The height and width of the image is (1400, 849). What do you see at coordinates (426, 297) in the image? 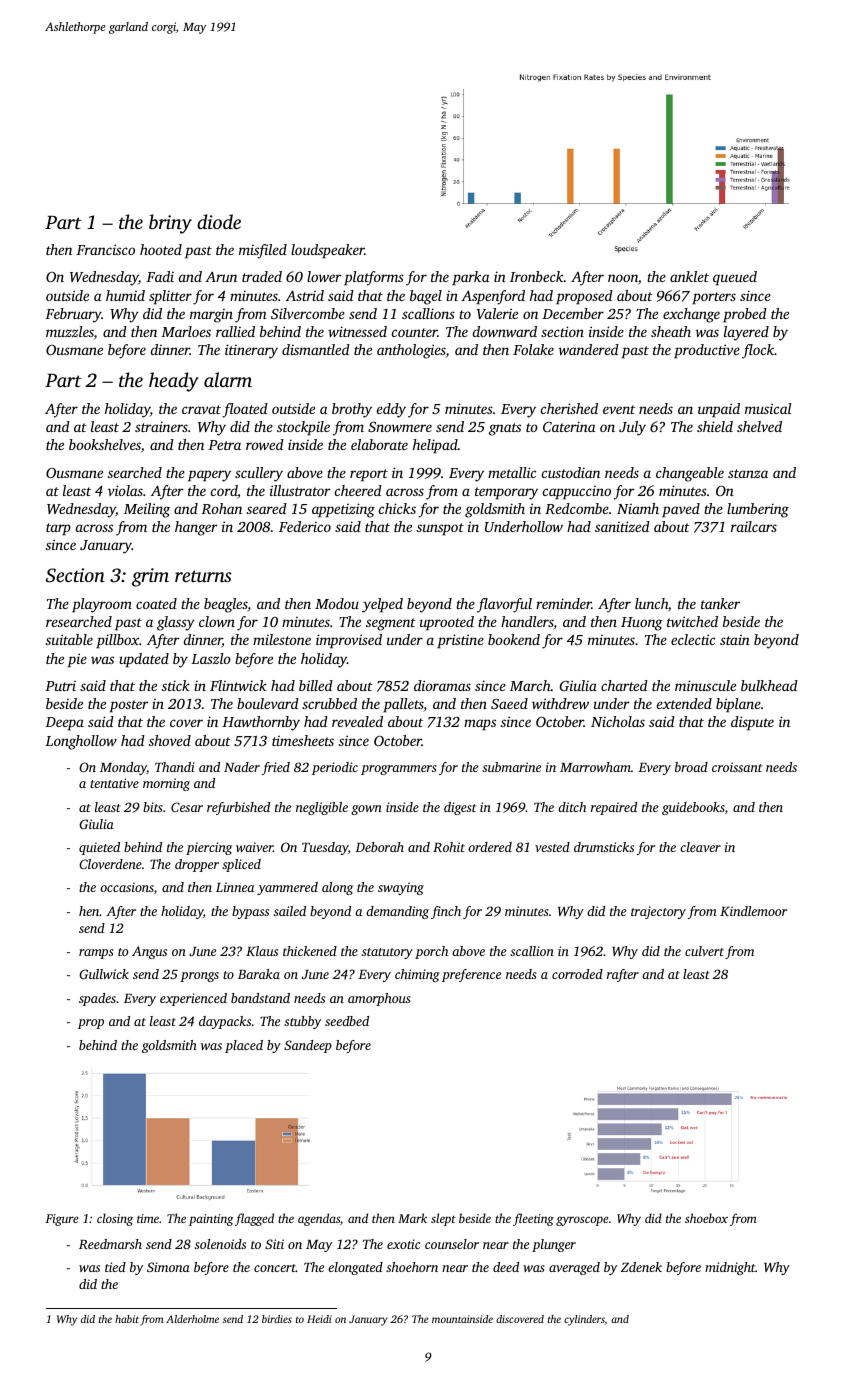
I see `bagel` at bounding box center [426, 297].
